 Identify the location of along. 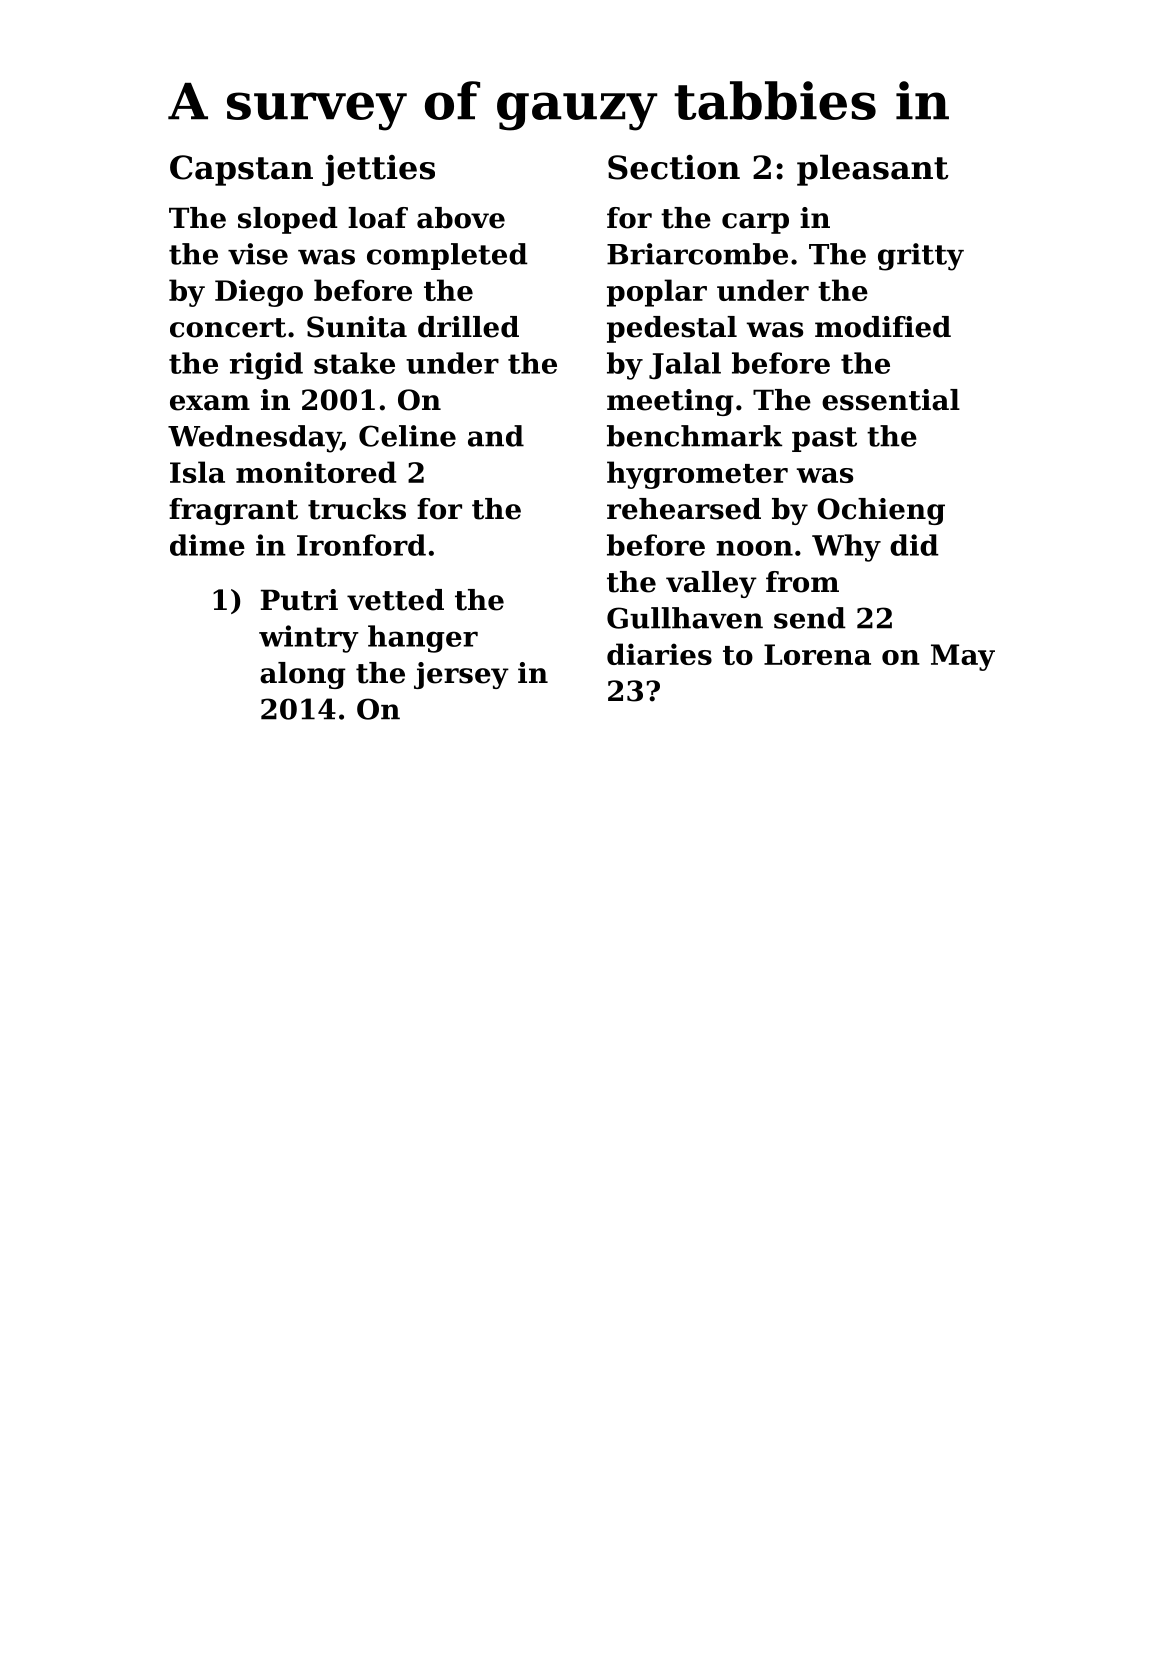
(303, 675).
